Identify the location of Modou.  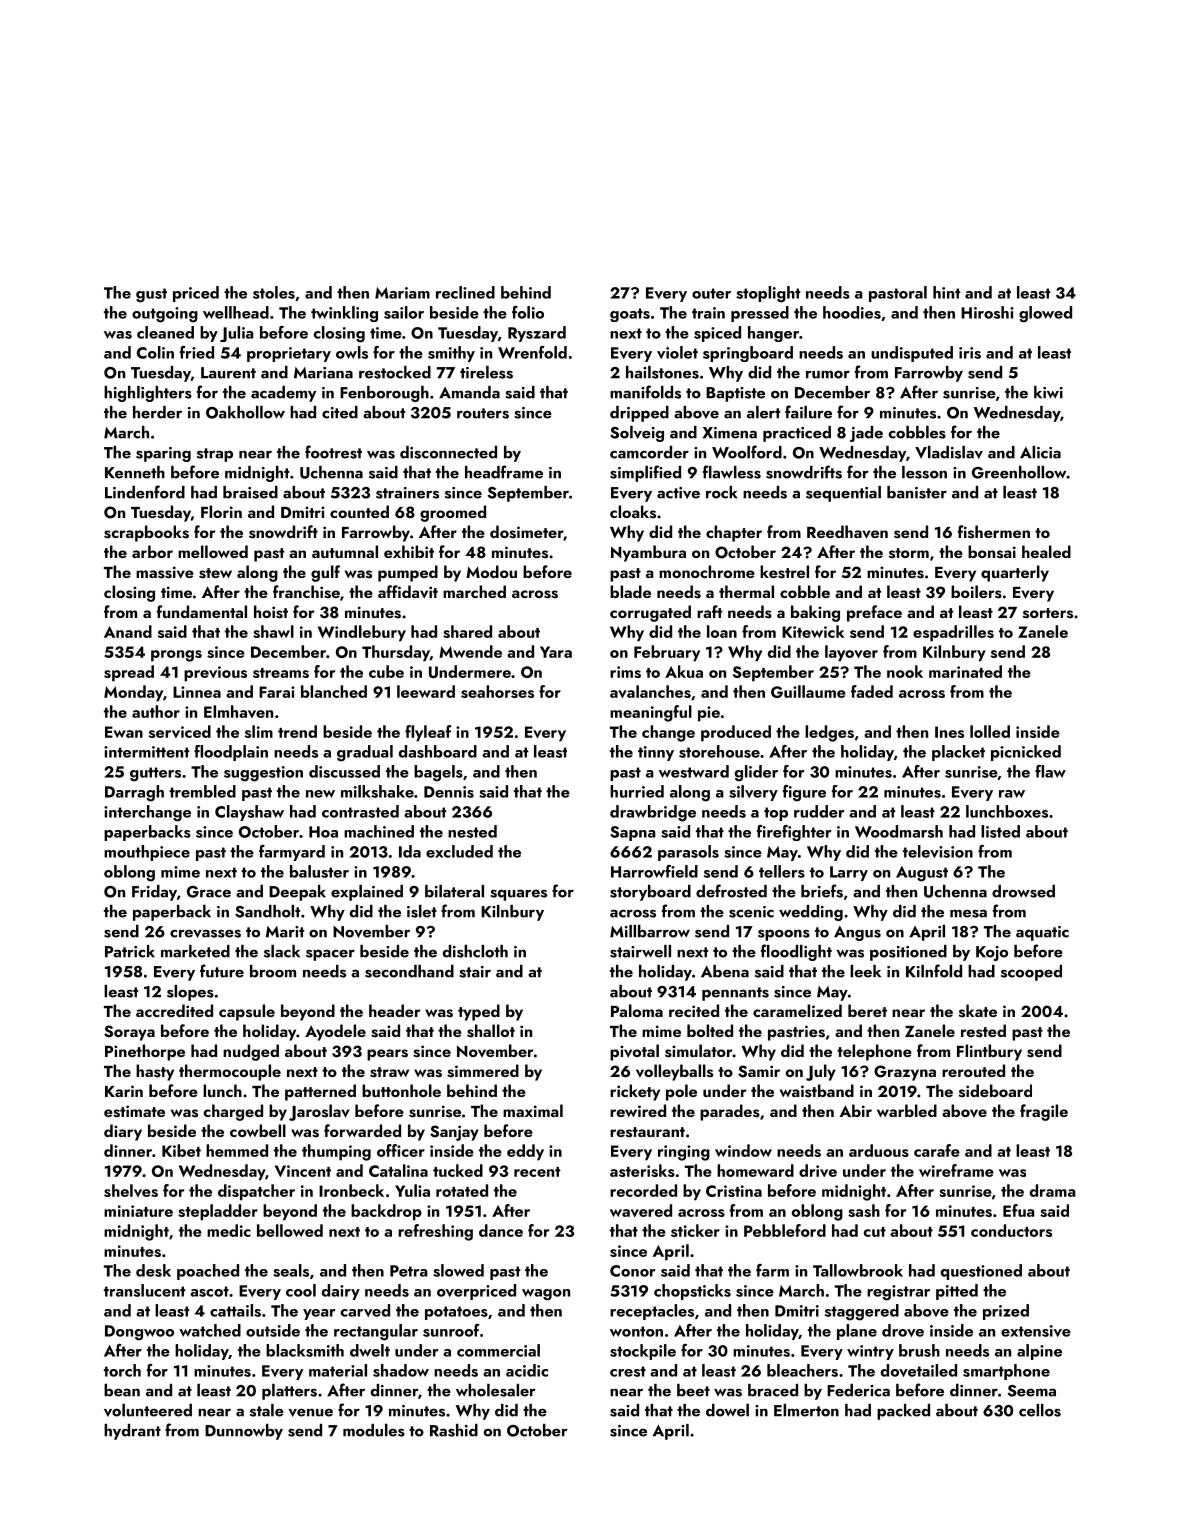
(491, 571).
